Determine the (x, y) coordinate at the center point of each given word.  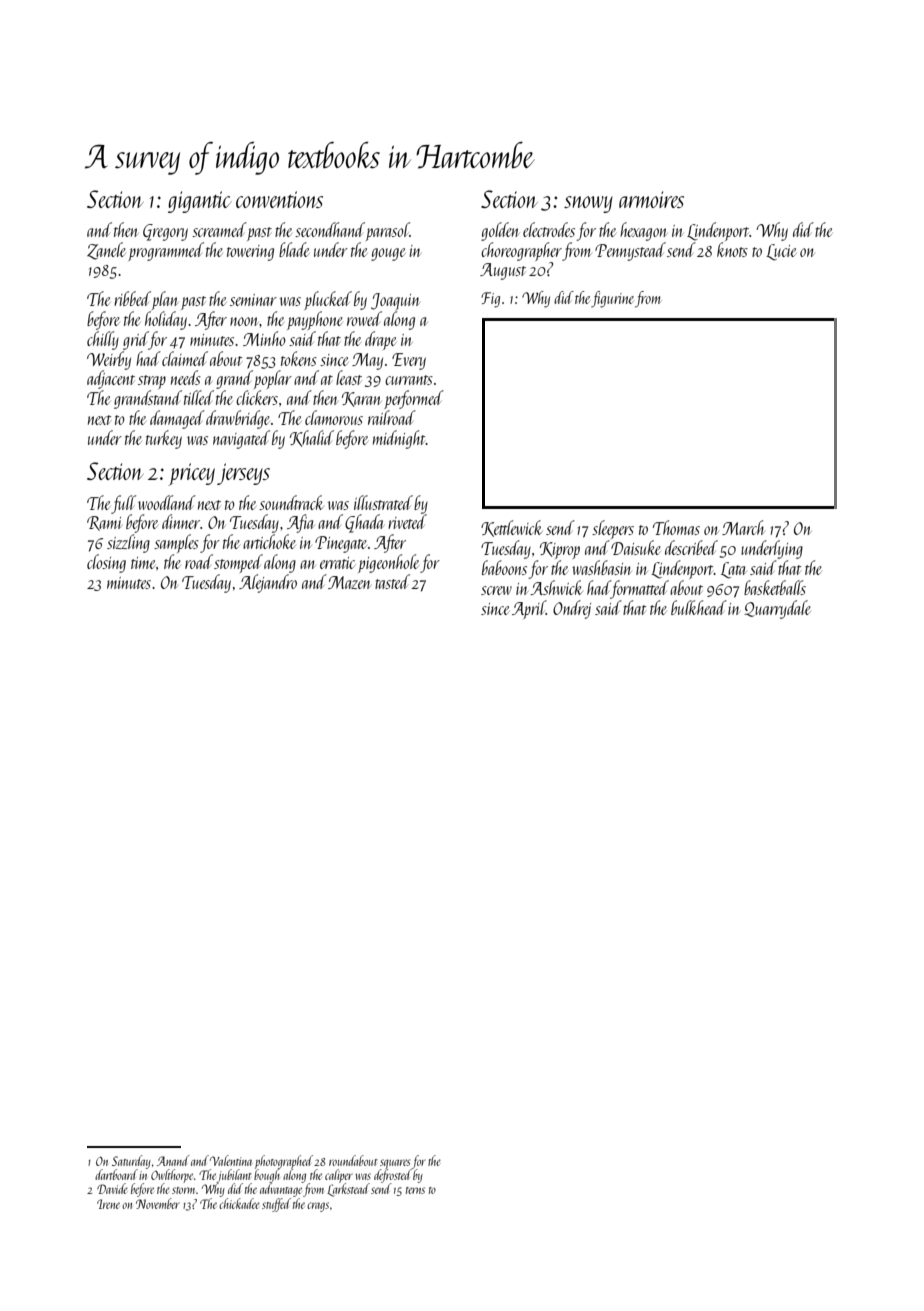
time (143, 563)
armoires (651, 199)
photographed (284, 1162)
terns (415, 1190)
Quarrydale (777, 609)
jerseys (243, 474)
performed (414, 399)
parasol (388, 231)
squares (395, 1164)
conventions (279, 199)
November (158, 1203)
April (529, 609)
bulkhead (699, 607)
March (743, 527)
